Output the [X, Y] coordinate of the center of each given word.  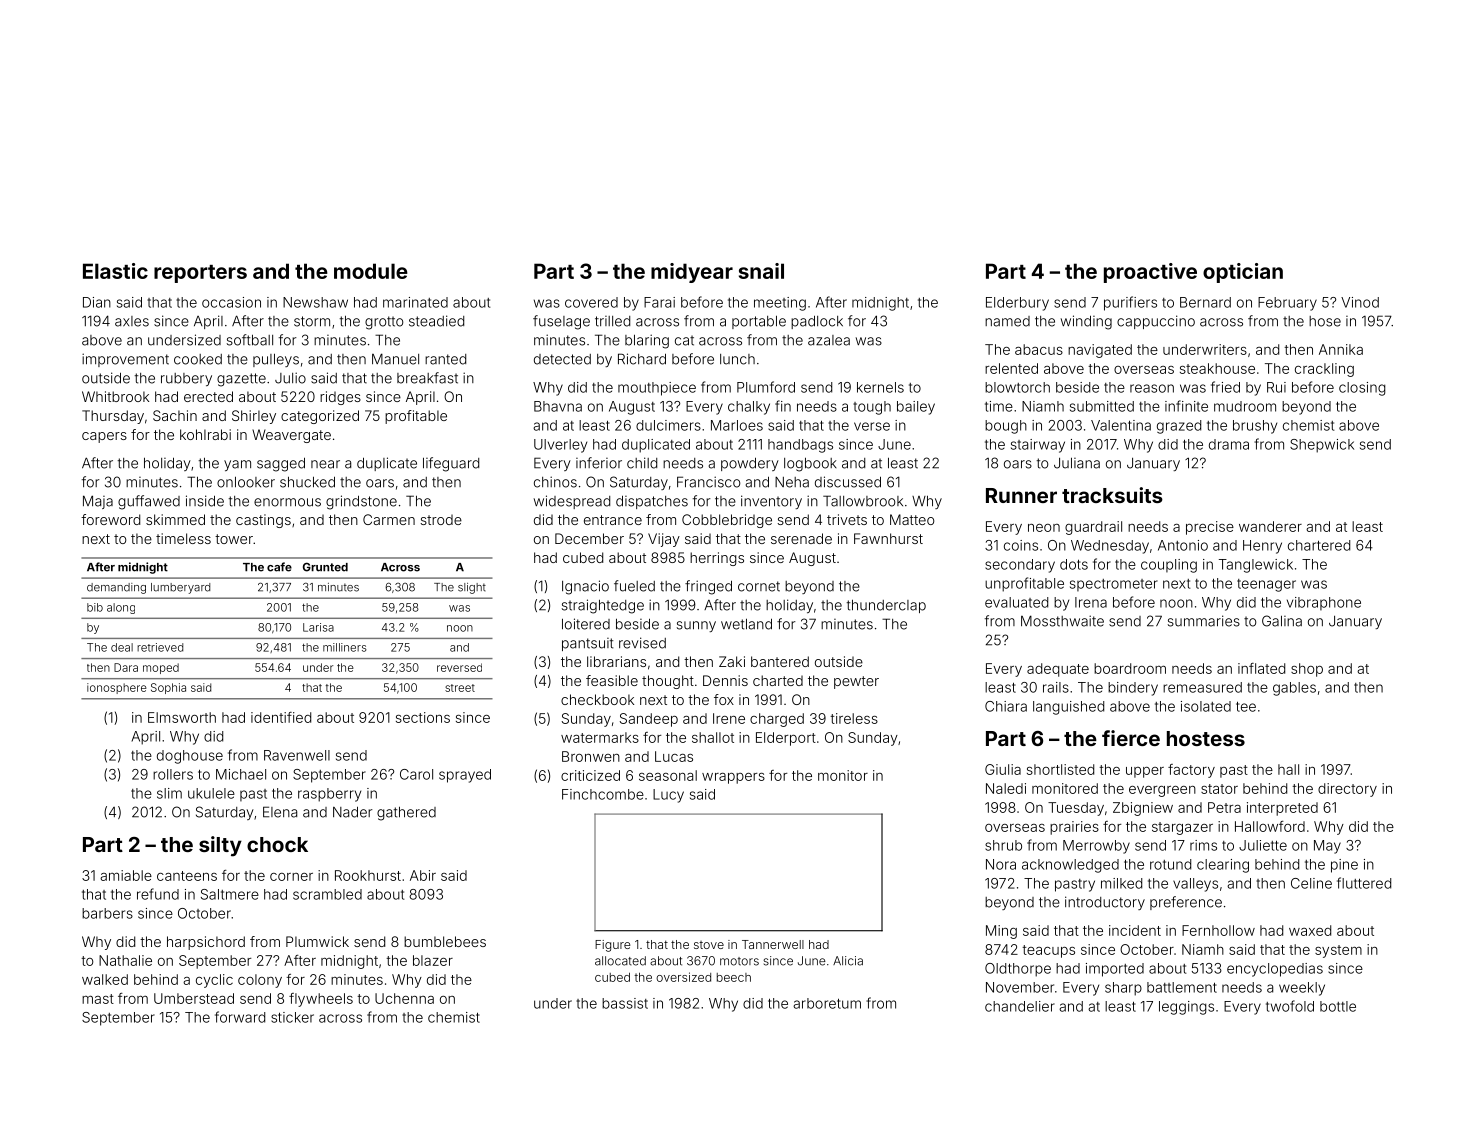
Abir [423, 875]
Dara [126, 667]
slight [472, 588]
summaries [1204, 621]
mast [98, 999]
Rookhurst [368, 875]
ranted [445, 359]
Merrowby [1096, 847]
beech [734, 977]
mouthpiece [657, 389]
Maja [98, 502]
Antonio [1183, 545]
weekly [1302, 989]
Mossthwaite [1062, 621]
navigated [1100, 351]
